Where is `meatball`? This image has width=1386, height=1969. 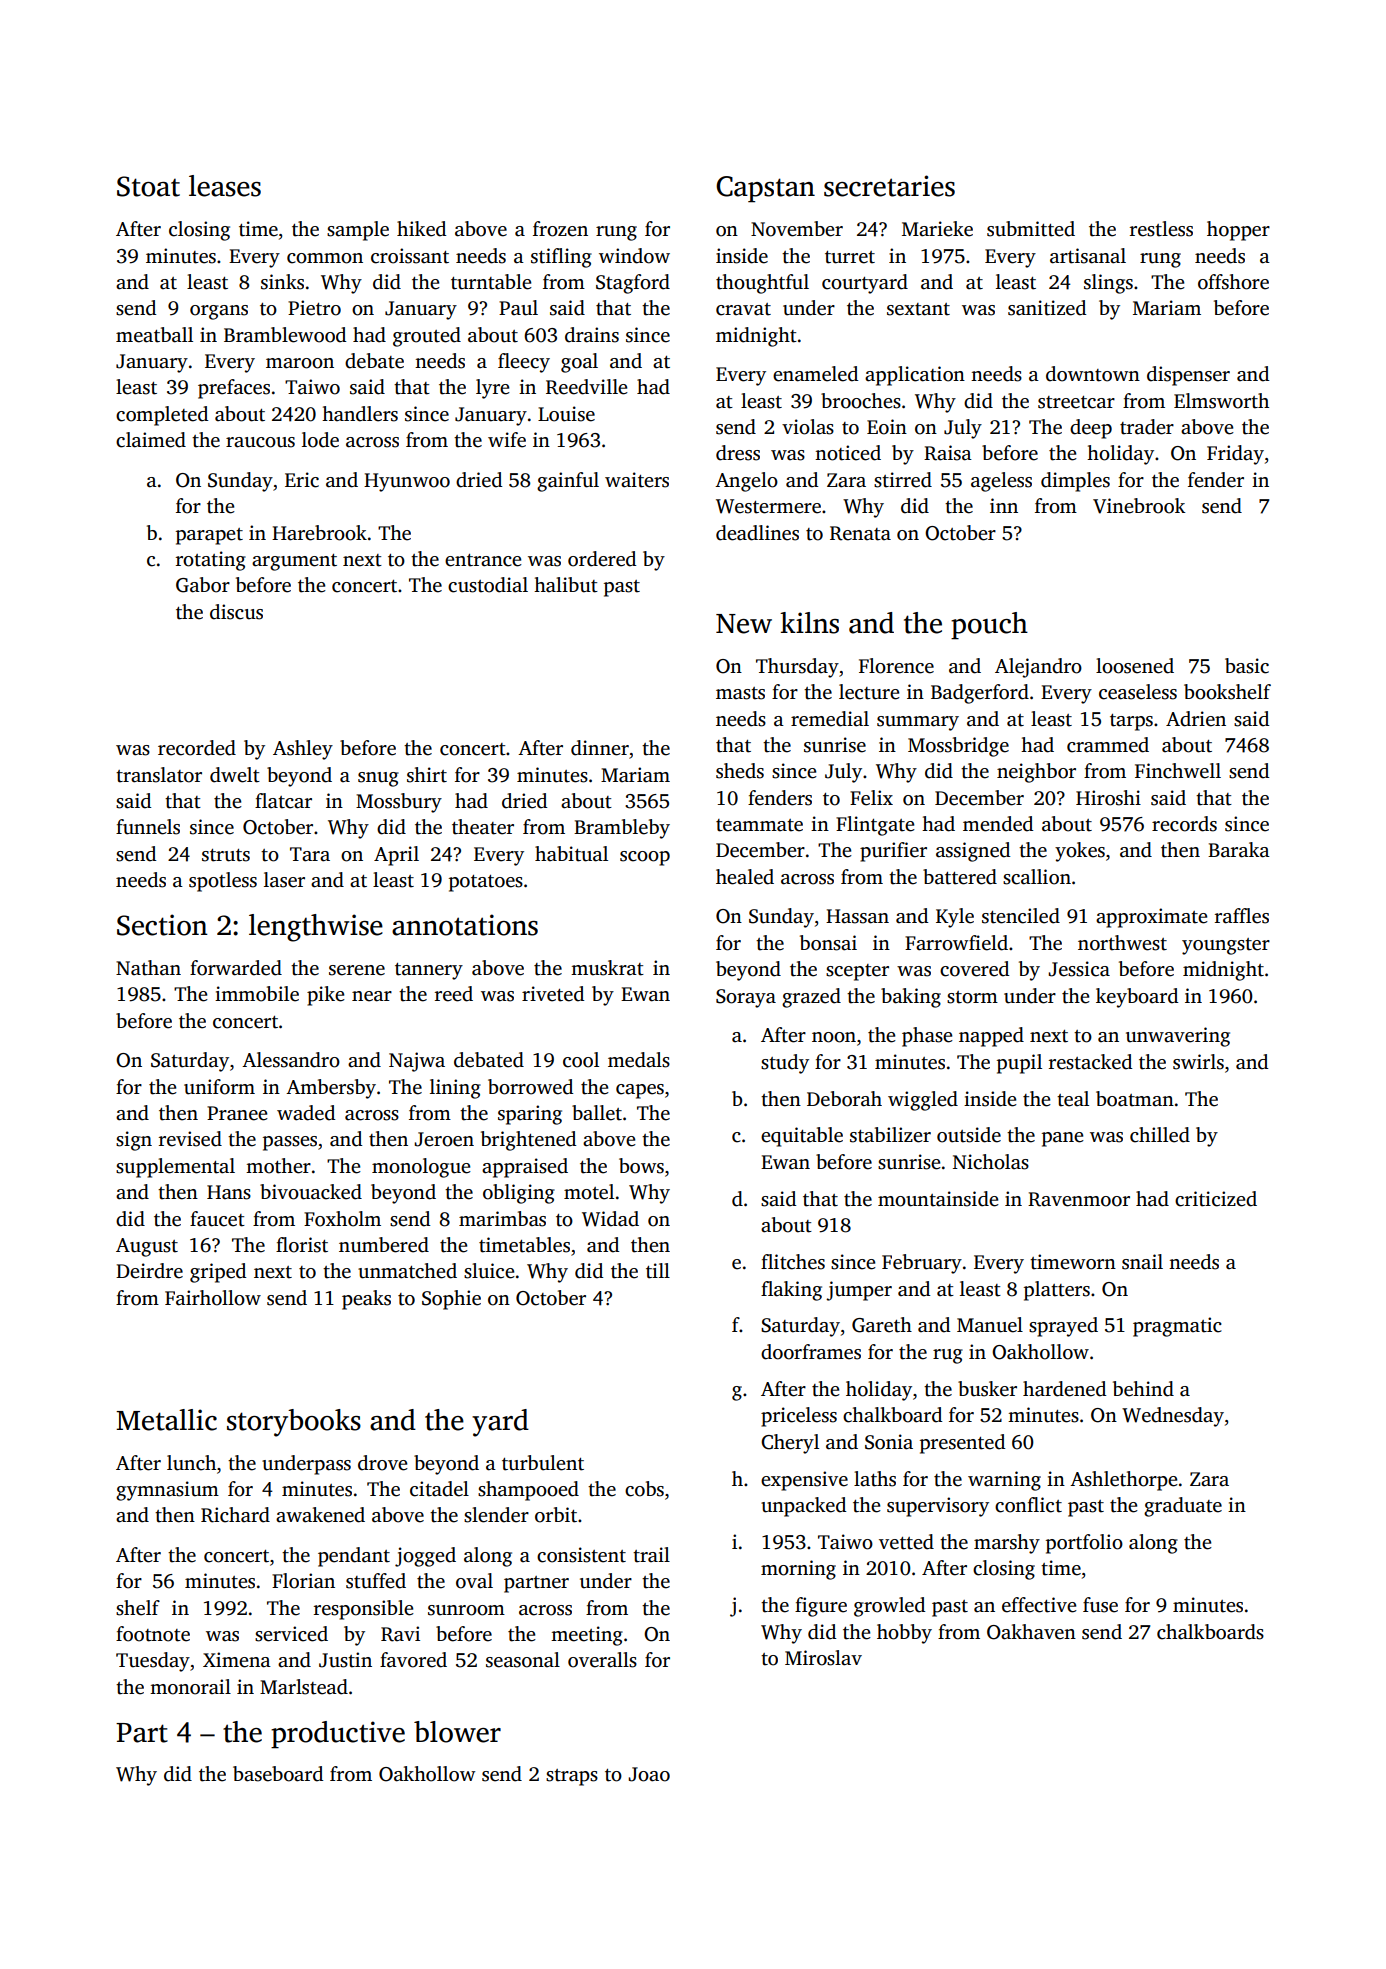 meatball is located at coordinates (154, 335).
